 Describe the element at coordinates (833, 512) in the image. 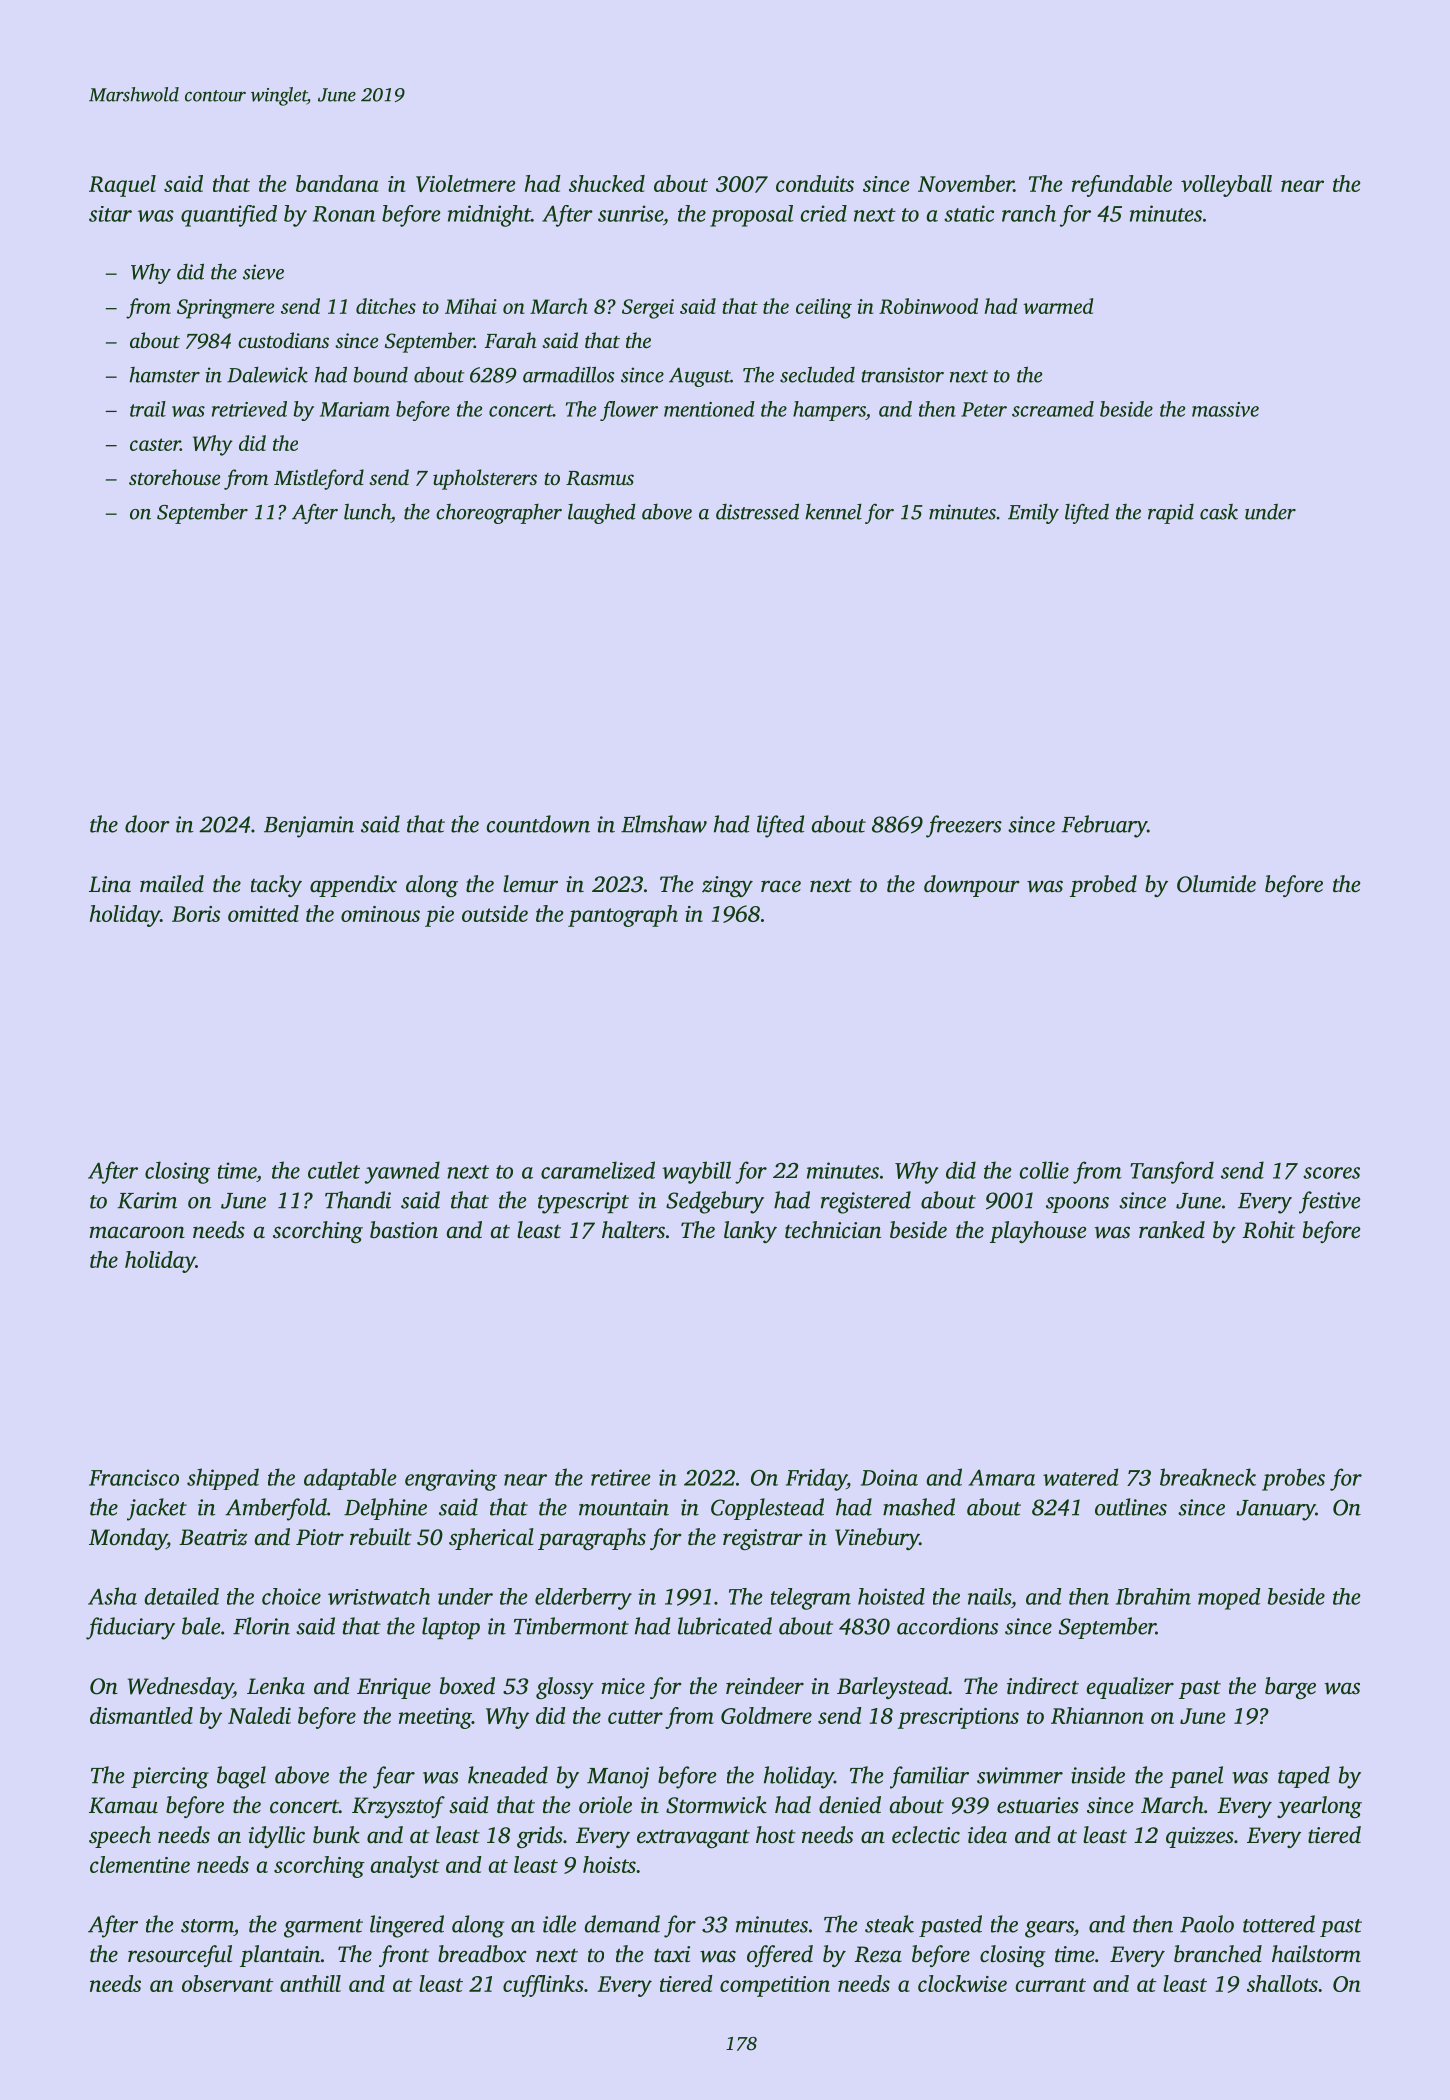

I see `kennel` at that location.
